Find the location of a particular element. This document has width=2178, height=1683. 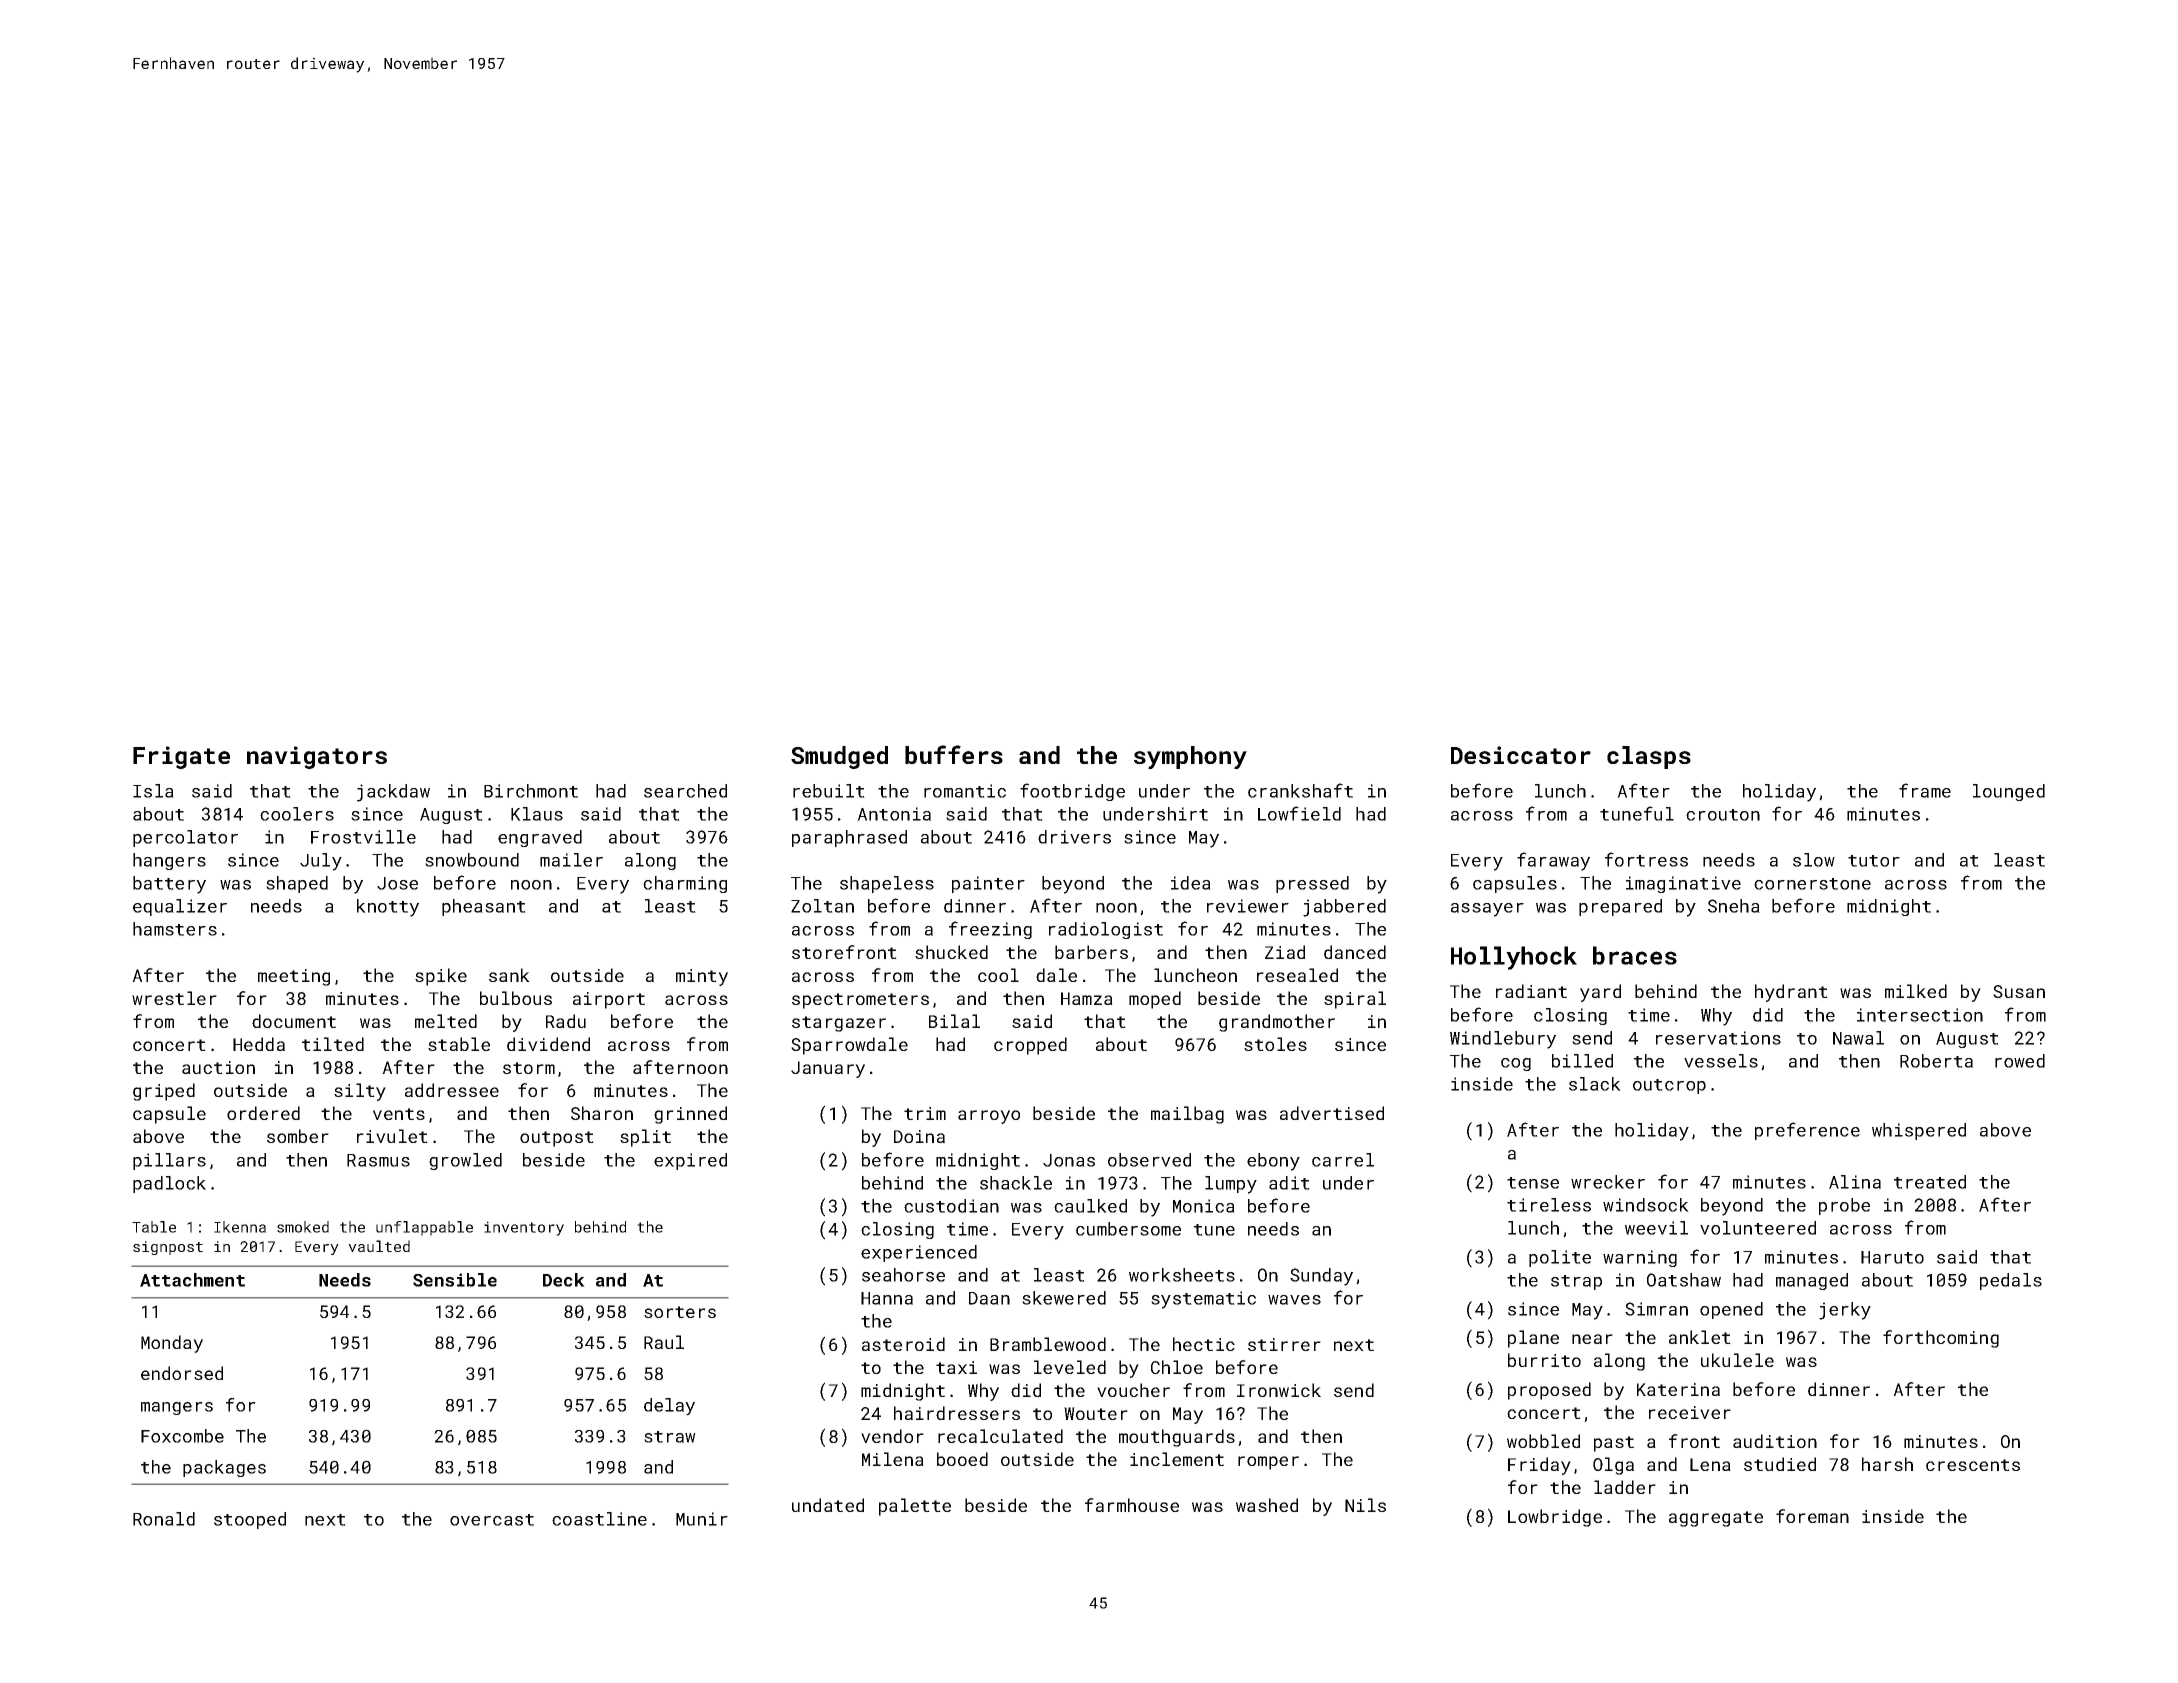

billed is located at coordinates (1582, 1061).
